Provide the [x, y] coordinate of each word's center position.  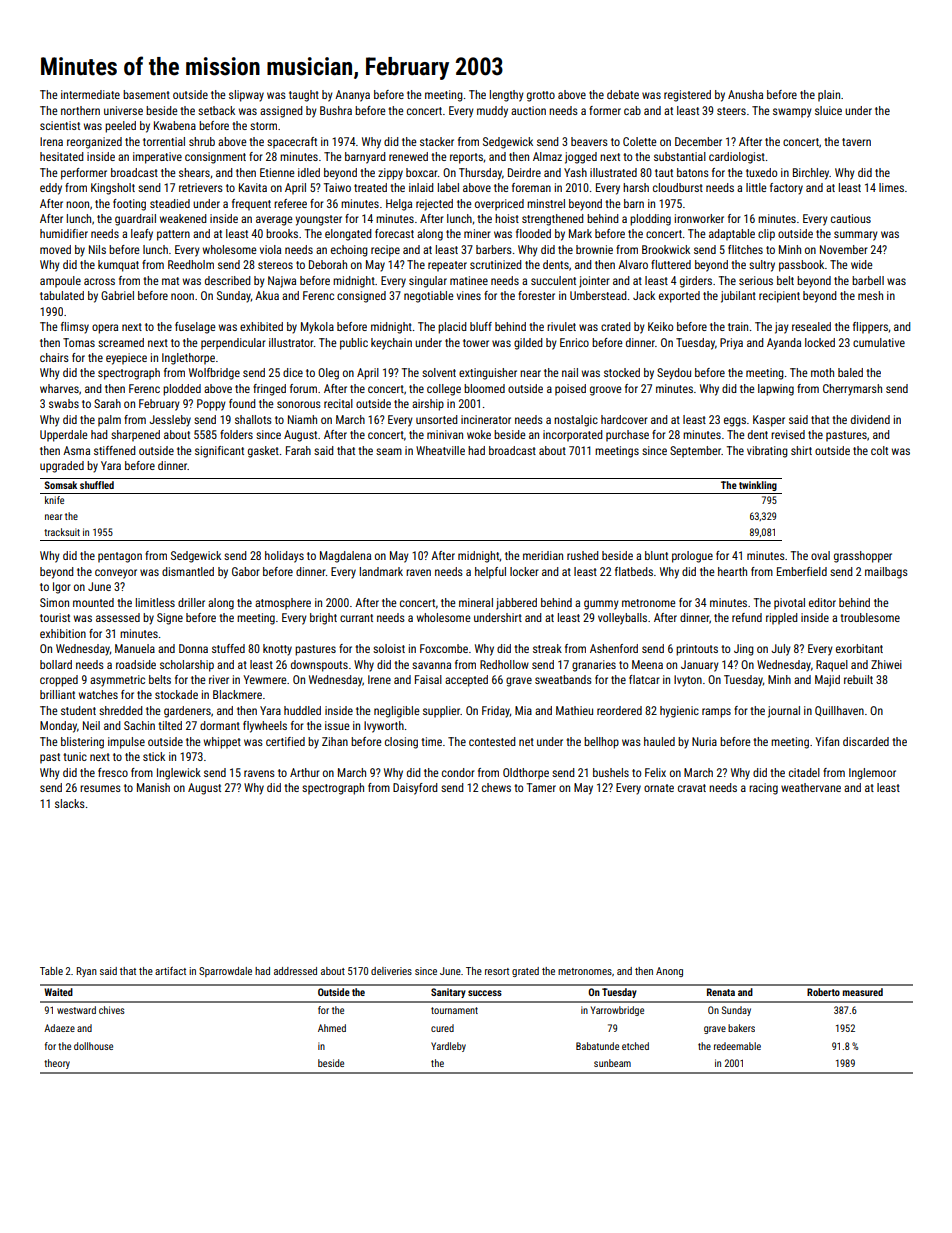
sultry [762, 266]
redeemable [737, 1046]
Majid [827, 681]
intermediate [90, 94]
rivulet [561, 326]
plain [829, 96]
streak [547, 648]
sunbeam [612, 1063]
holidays [284, 557]
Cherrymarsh [852, 390]
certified [285, 741]
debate [623, 94]
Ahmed [332, 1028]
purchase [627, 436]
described [227, 280]
